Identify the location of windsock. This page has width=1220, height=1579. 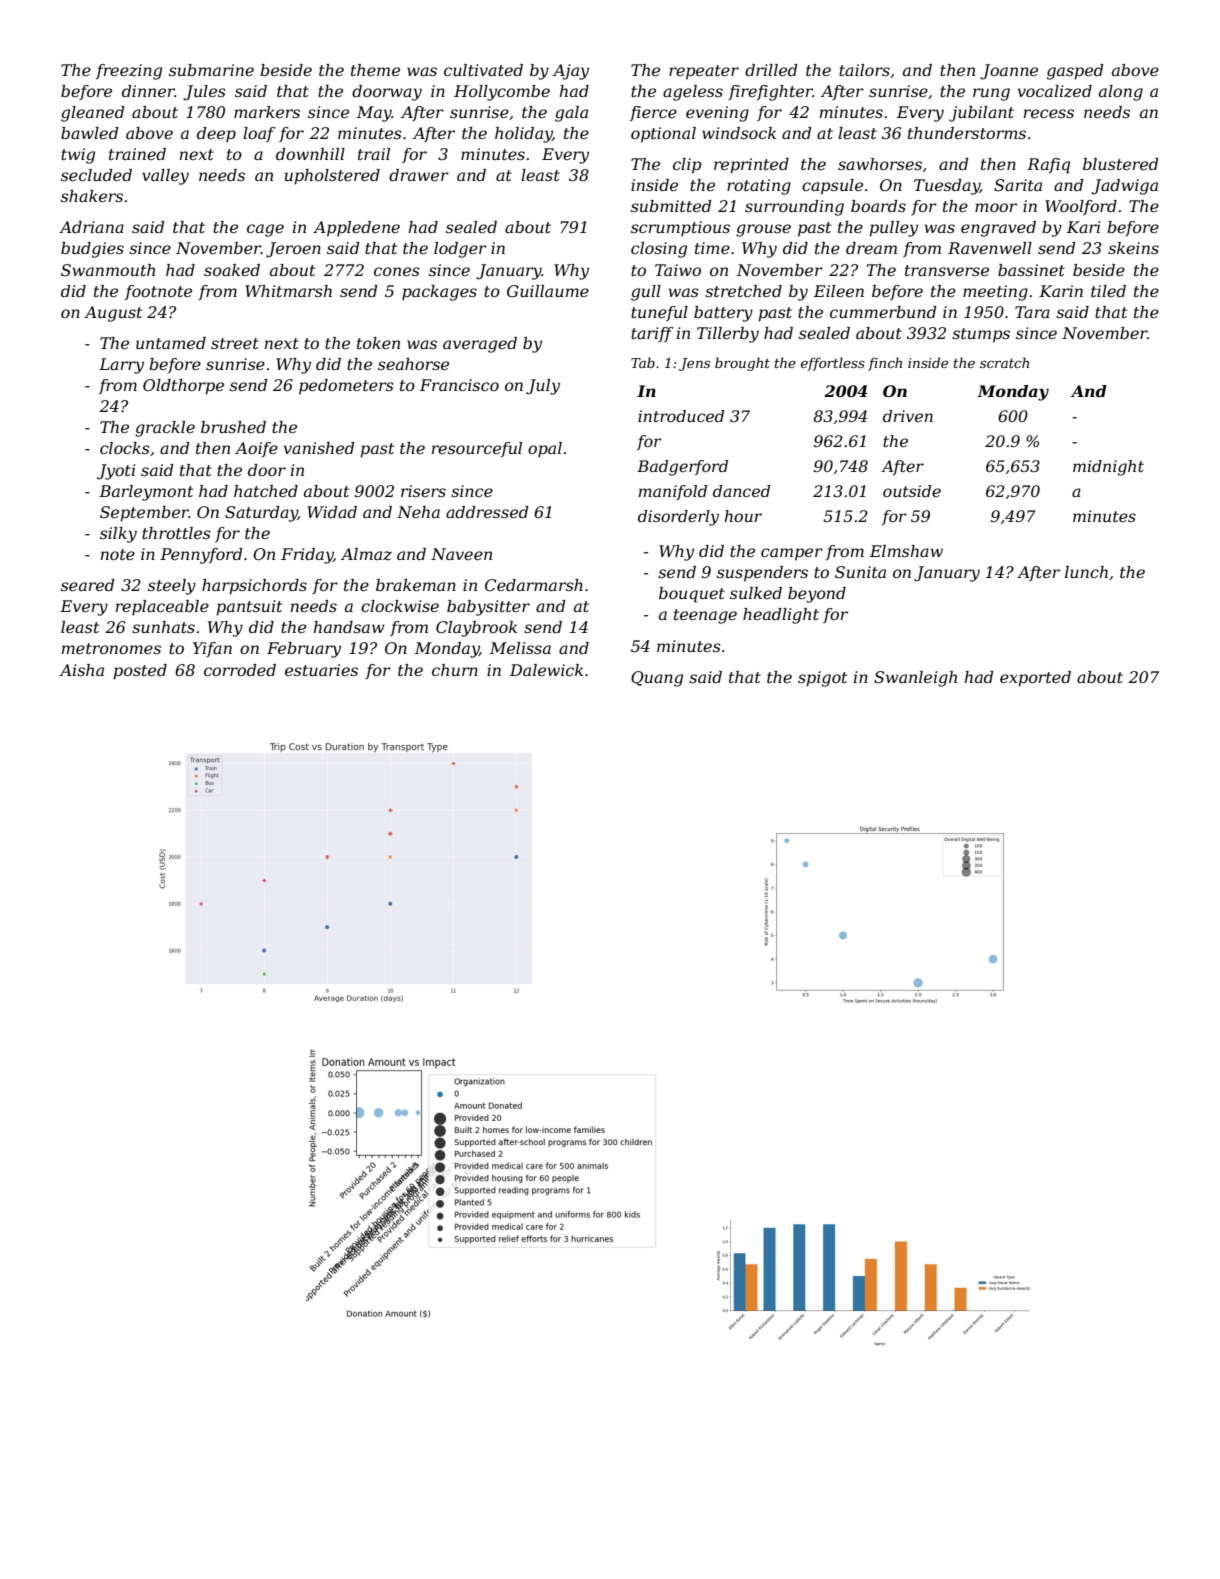
(739, 133).
